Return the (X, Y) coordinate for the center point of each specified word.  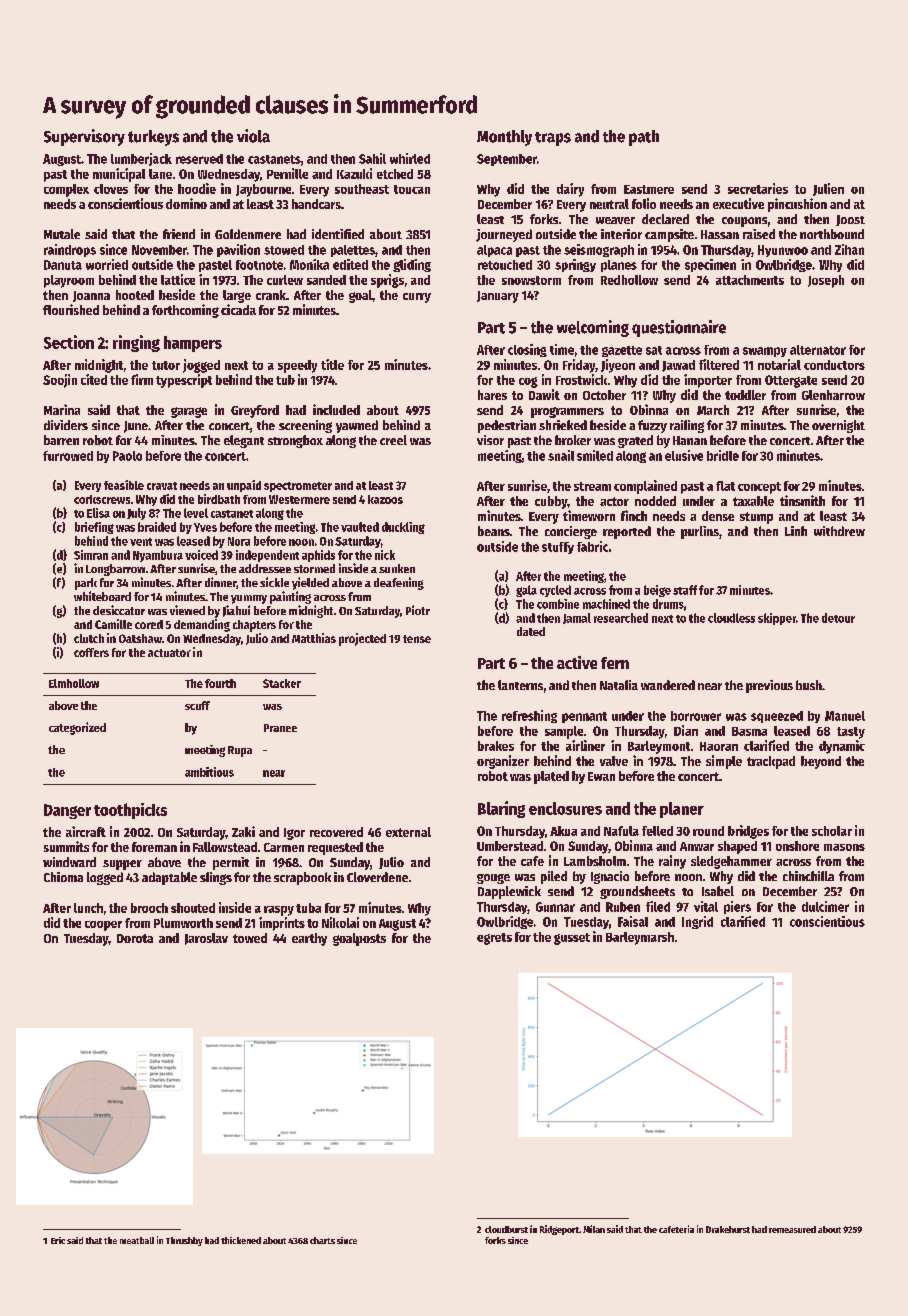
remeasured (792, 1229)
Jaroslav (206, 939)
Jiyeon (618, 366)
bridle (723, 455)
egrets (494, 939)
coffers (91, 652)
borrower (696, 716)
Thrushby (184, 1241)
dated (531, 631)
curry (417, 298)
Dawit (544, 394)
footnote (259, 265)
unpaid (244, 486)
